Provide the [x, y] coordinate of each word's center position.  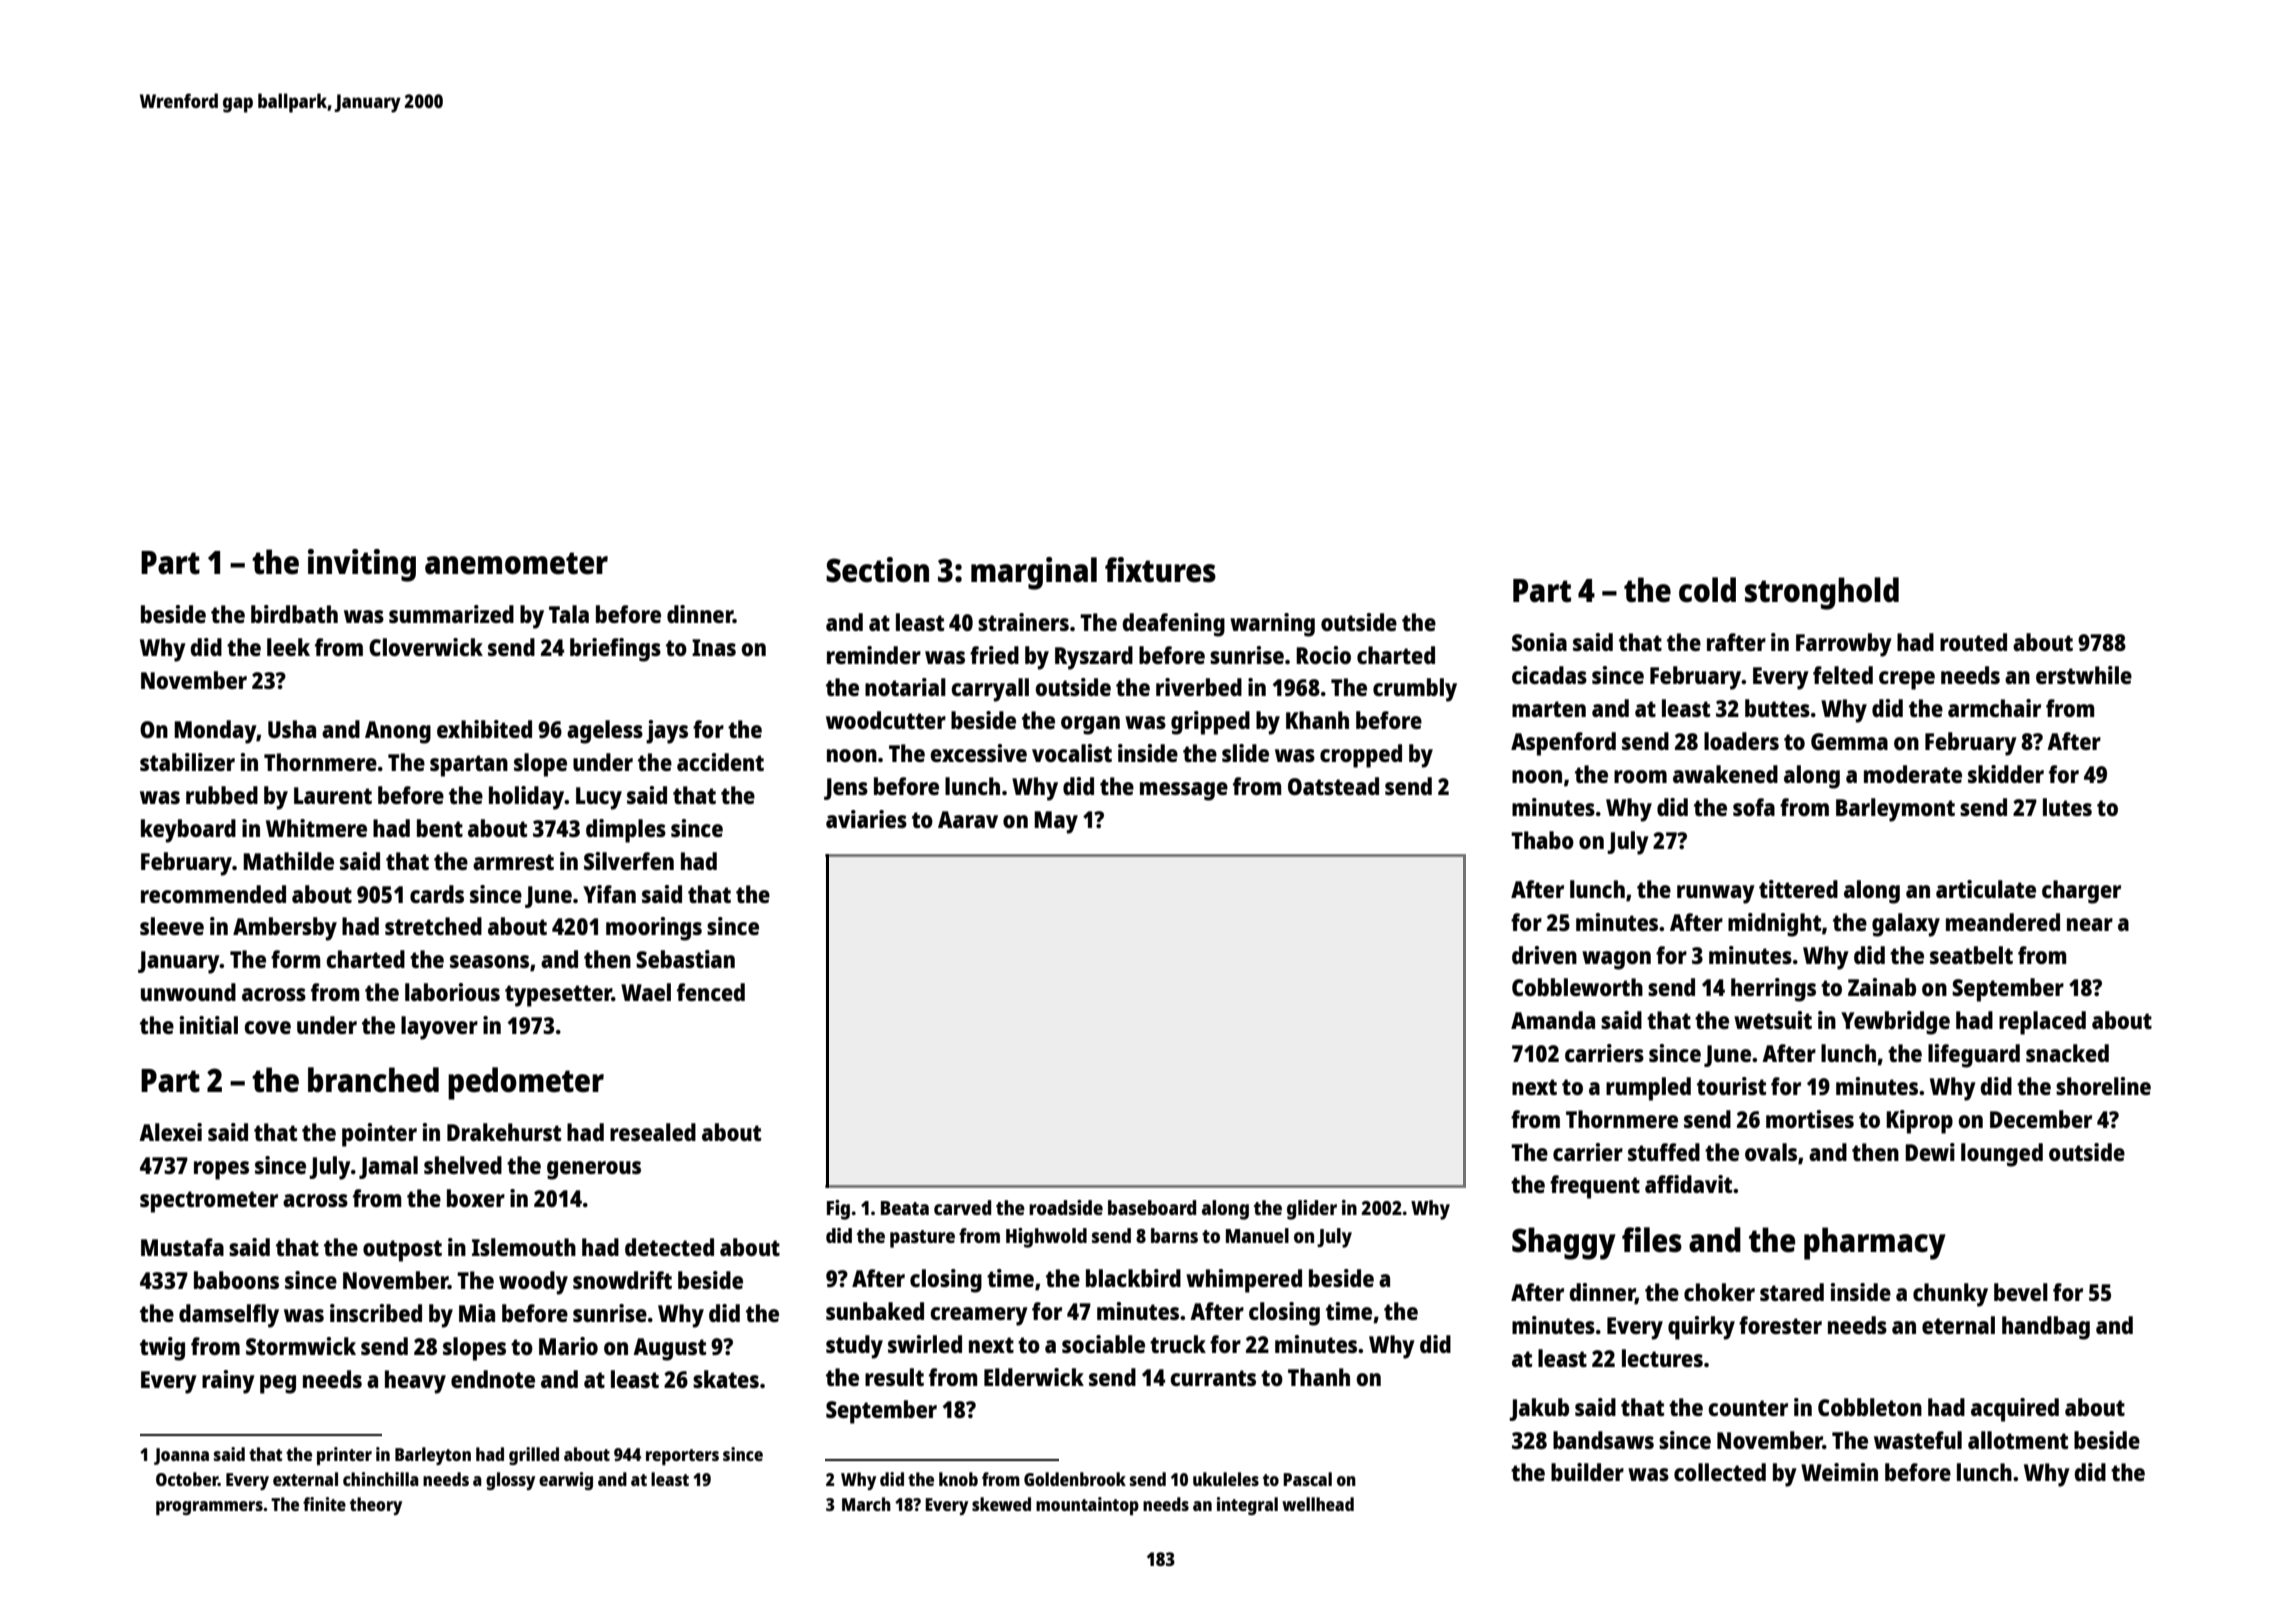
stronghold [1822, 593]
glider [1312, 1210]
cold [1707, 590]
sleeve [172, 926]
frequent [1595, 1187]
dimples [626, 831]
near [2090, 924]
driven [1544, 955]
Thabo [1542, 840]
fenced [711, 992]
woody [533, 1283]
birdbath [294, 614]
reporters [682, 1457]
